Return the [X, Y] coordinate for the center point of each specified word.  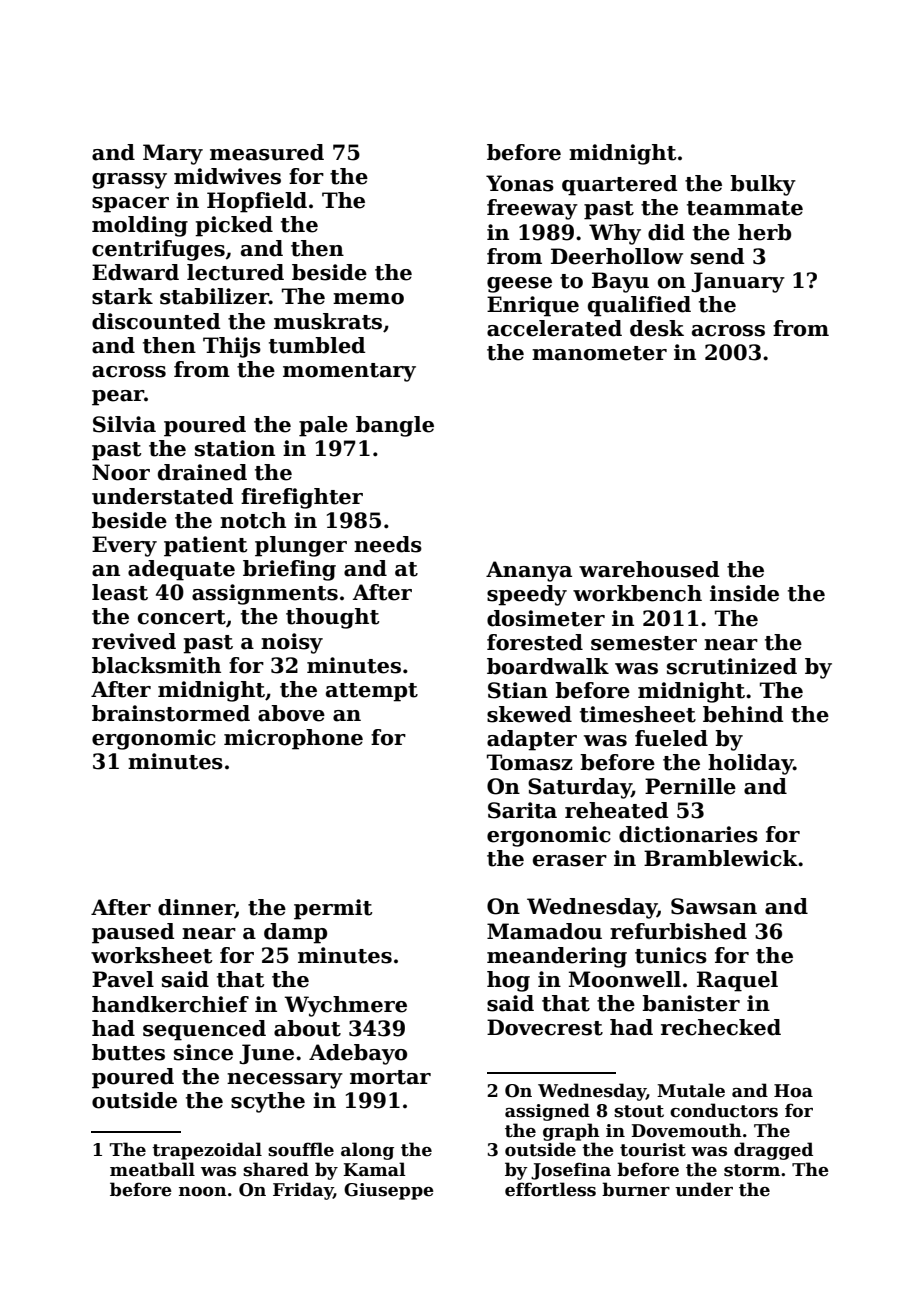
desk [657, 328]
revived [134, 641]
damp [295, 933]
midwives [227, 176]
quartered [619, 185]
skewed [529, 714]
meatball [152, 1169]
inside [744, 593]
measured [267, 152]
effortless [550, 1189]
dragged [773, 1151]
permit [333, 909]
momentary [349, 372]
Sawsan [714, 906]
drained [202, 472]
